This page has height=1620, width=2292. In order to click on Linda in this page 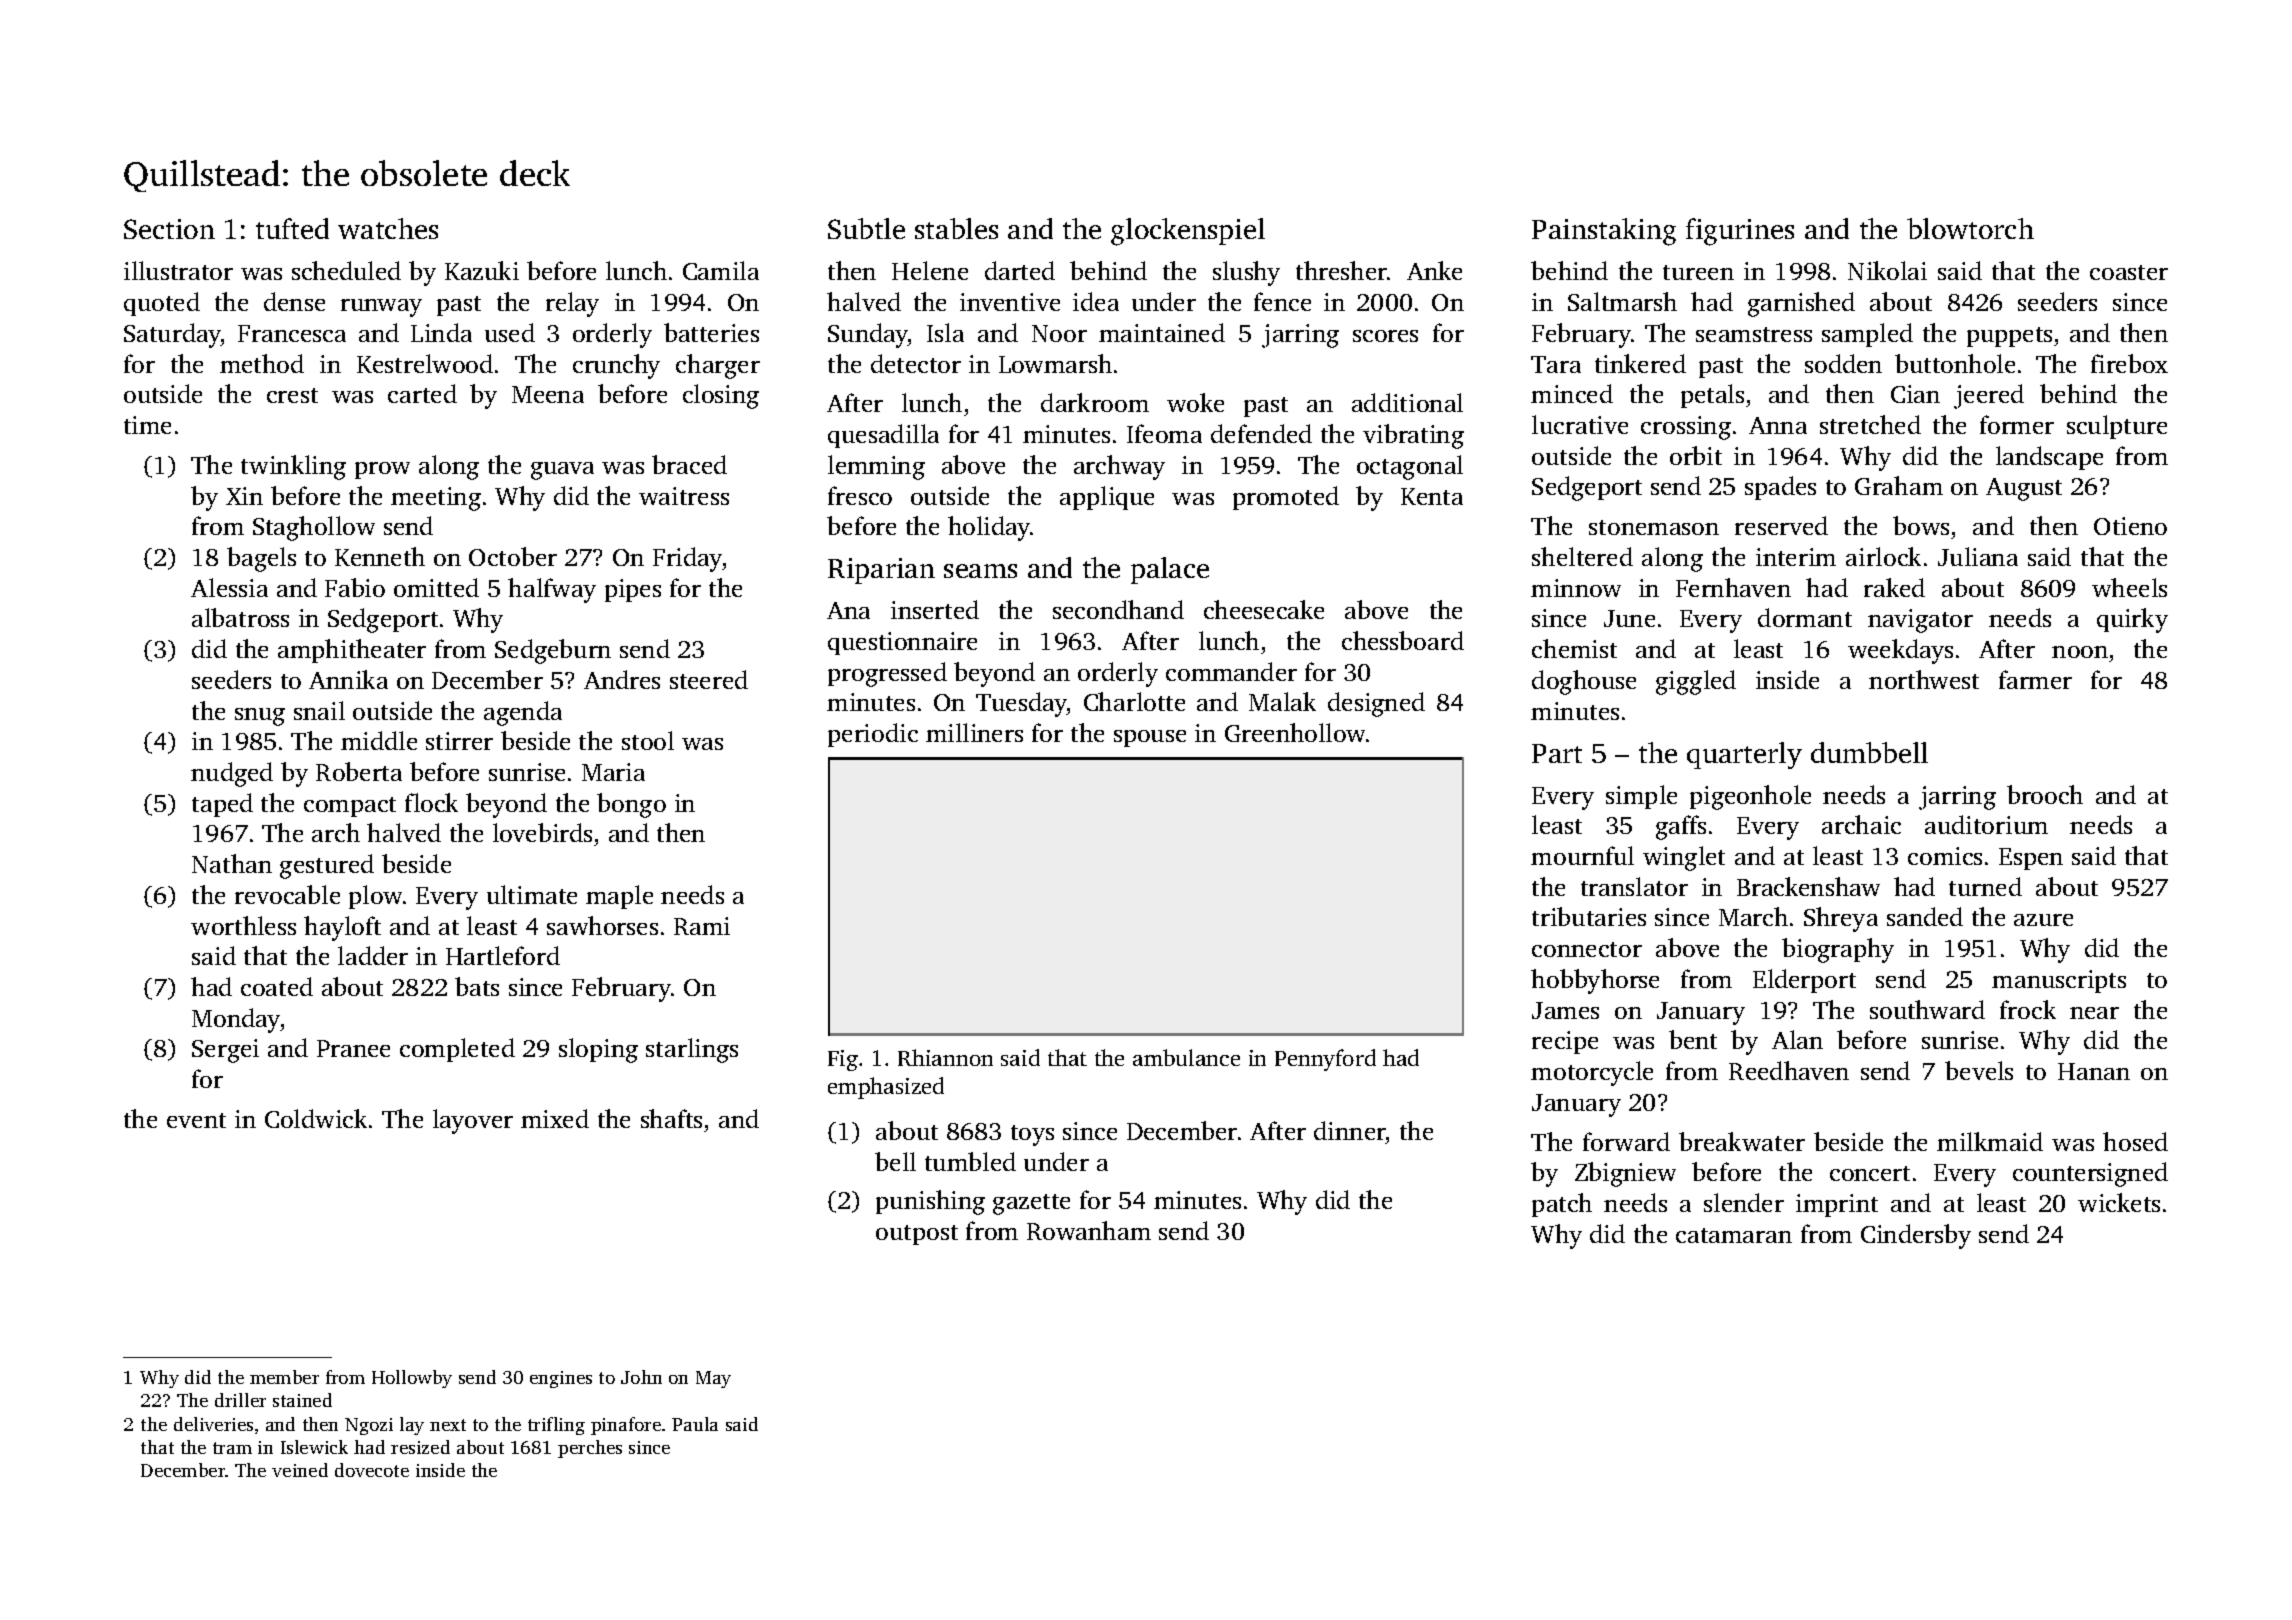, I will do `click(441, 332)`.
